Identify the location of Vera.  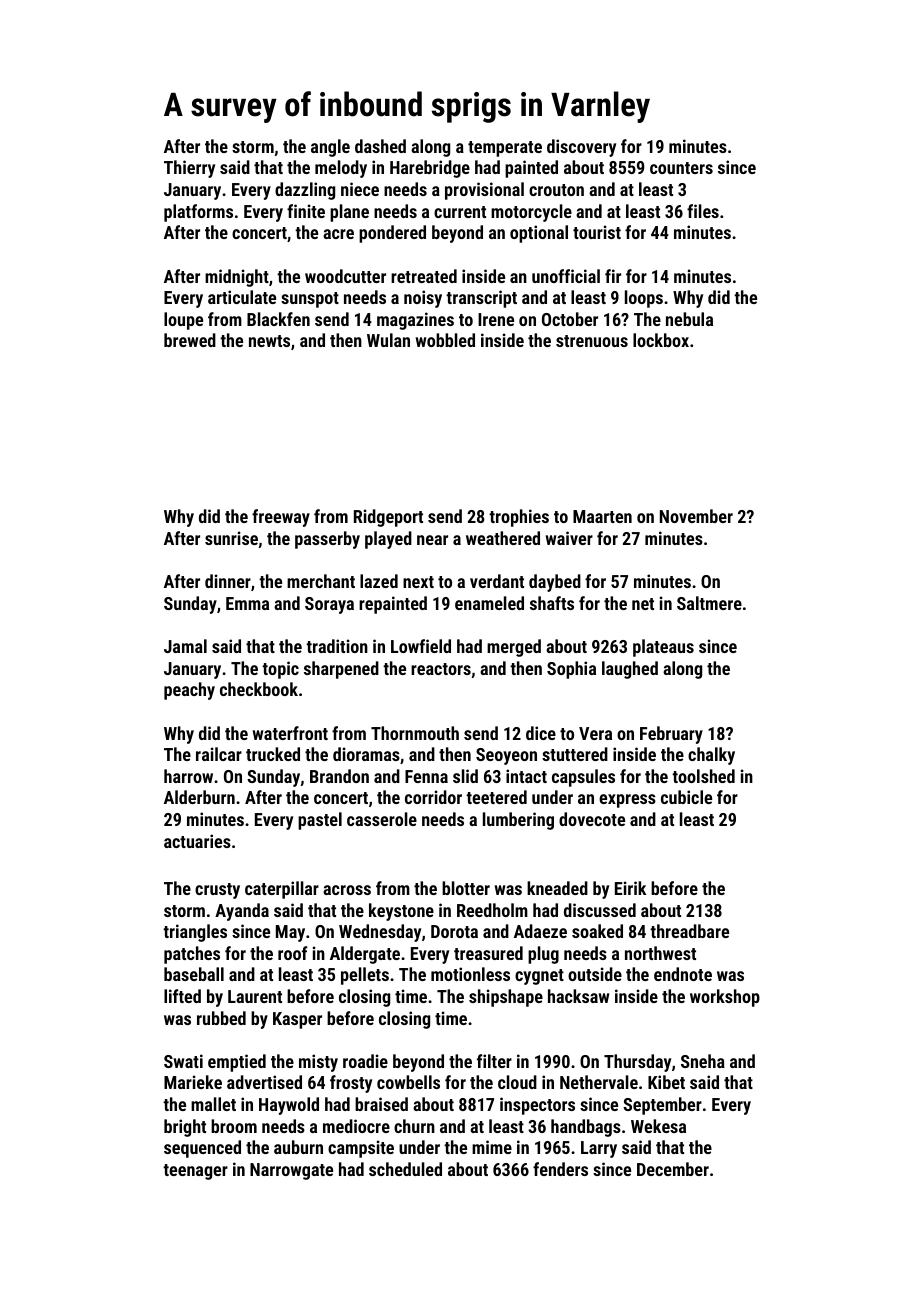
(595, 733).
